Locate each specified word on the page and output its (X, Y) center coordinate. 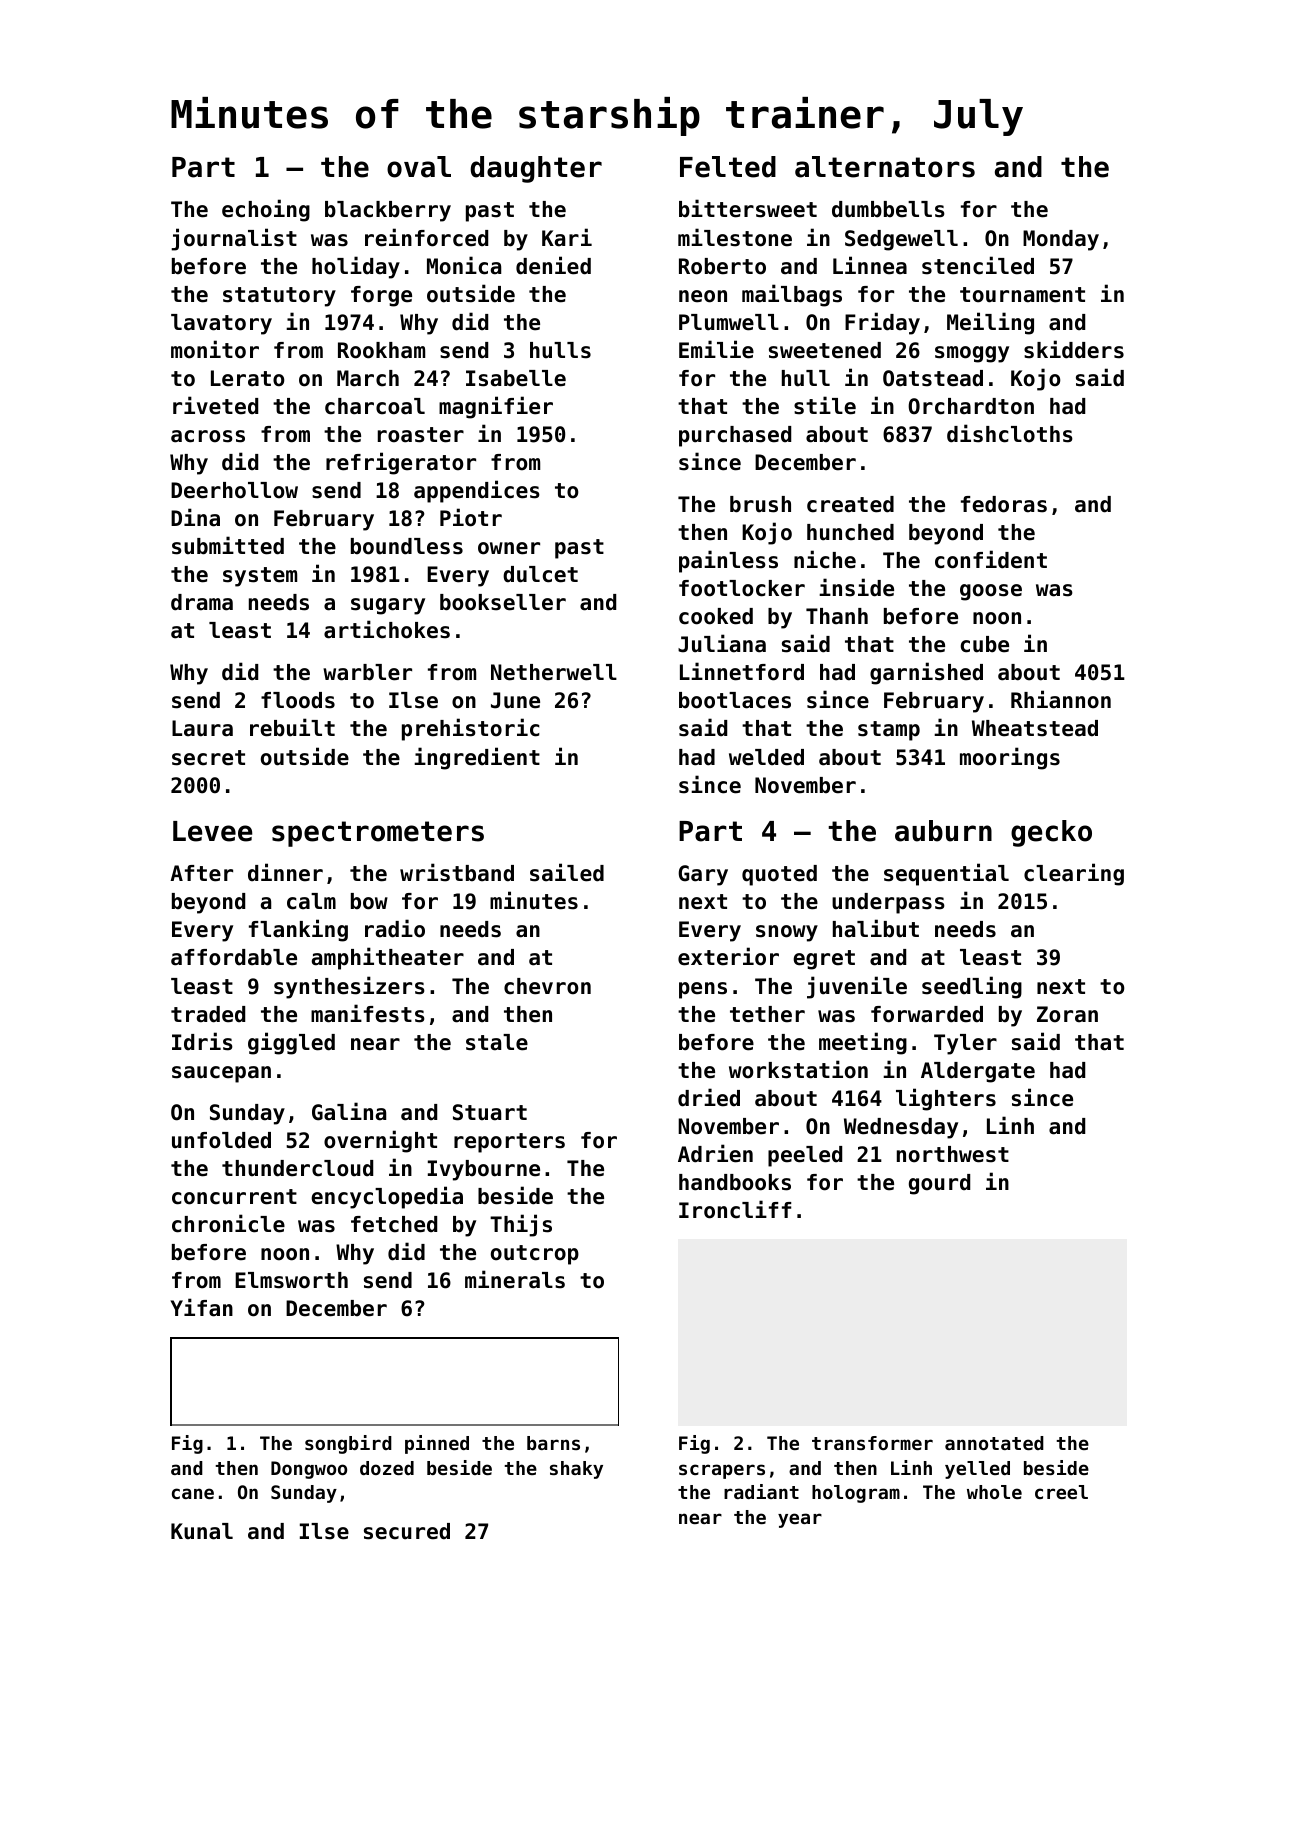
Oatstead (933, 378)
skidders (1074, 349)
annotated (994, 1443)
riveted (215, 405)
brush (760, 504)
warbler (367, 672)
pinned (437, 1444)
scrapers (722, 1471)
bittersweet (748, 208)
